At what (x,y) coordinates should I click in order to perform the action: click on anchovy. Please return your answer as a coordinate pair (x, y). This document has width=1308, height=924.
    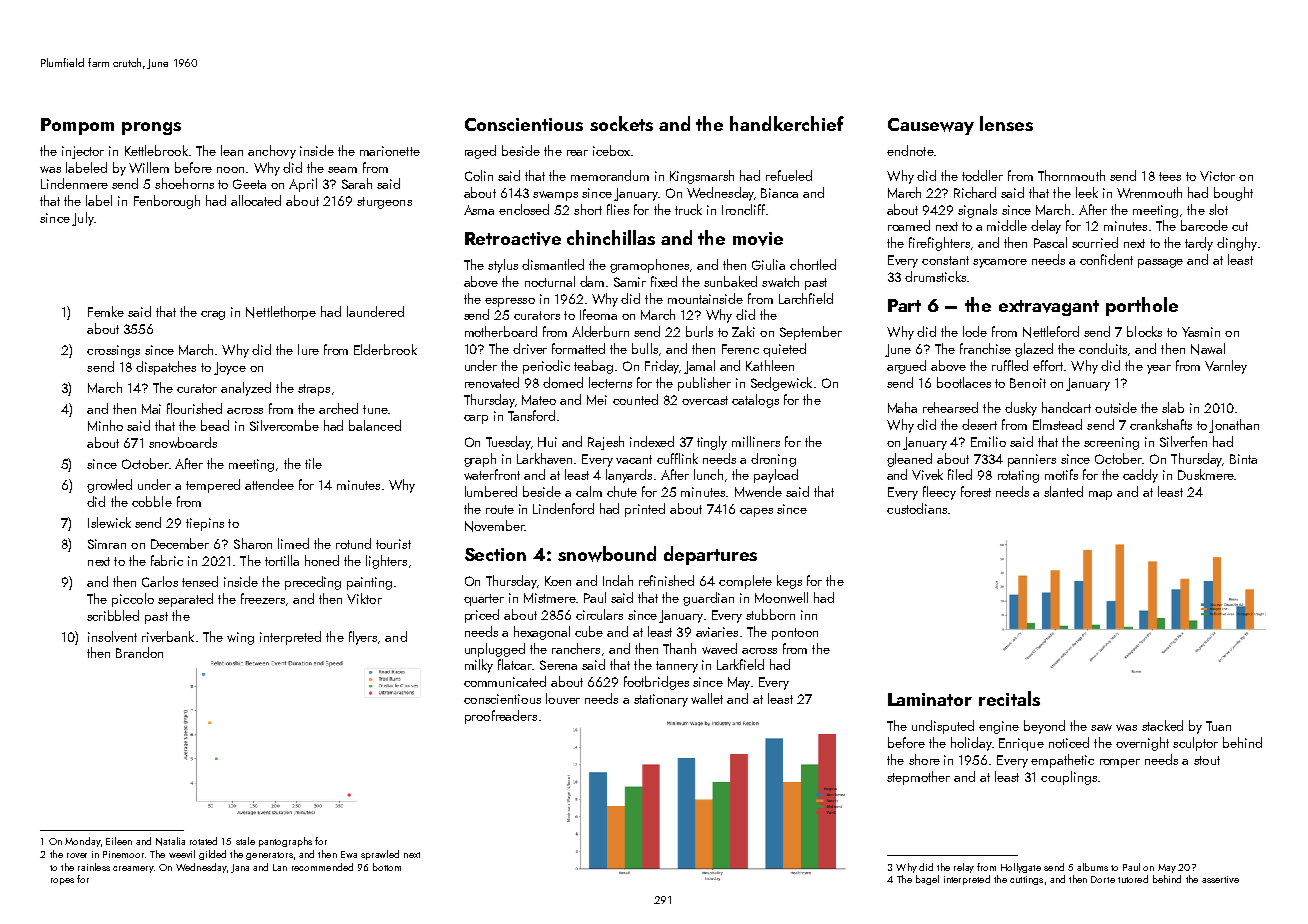
    Looking at the image, I should click on (272, 152).
